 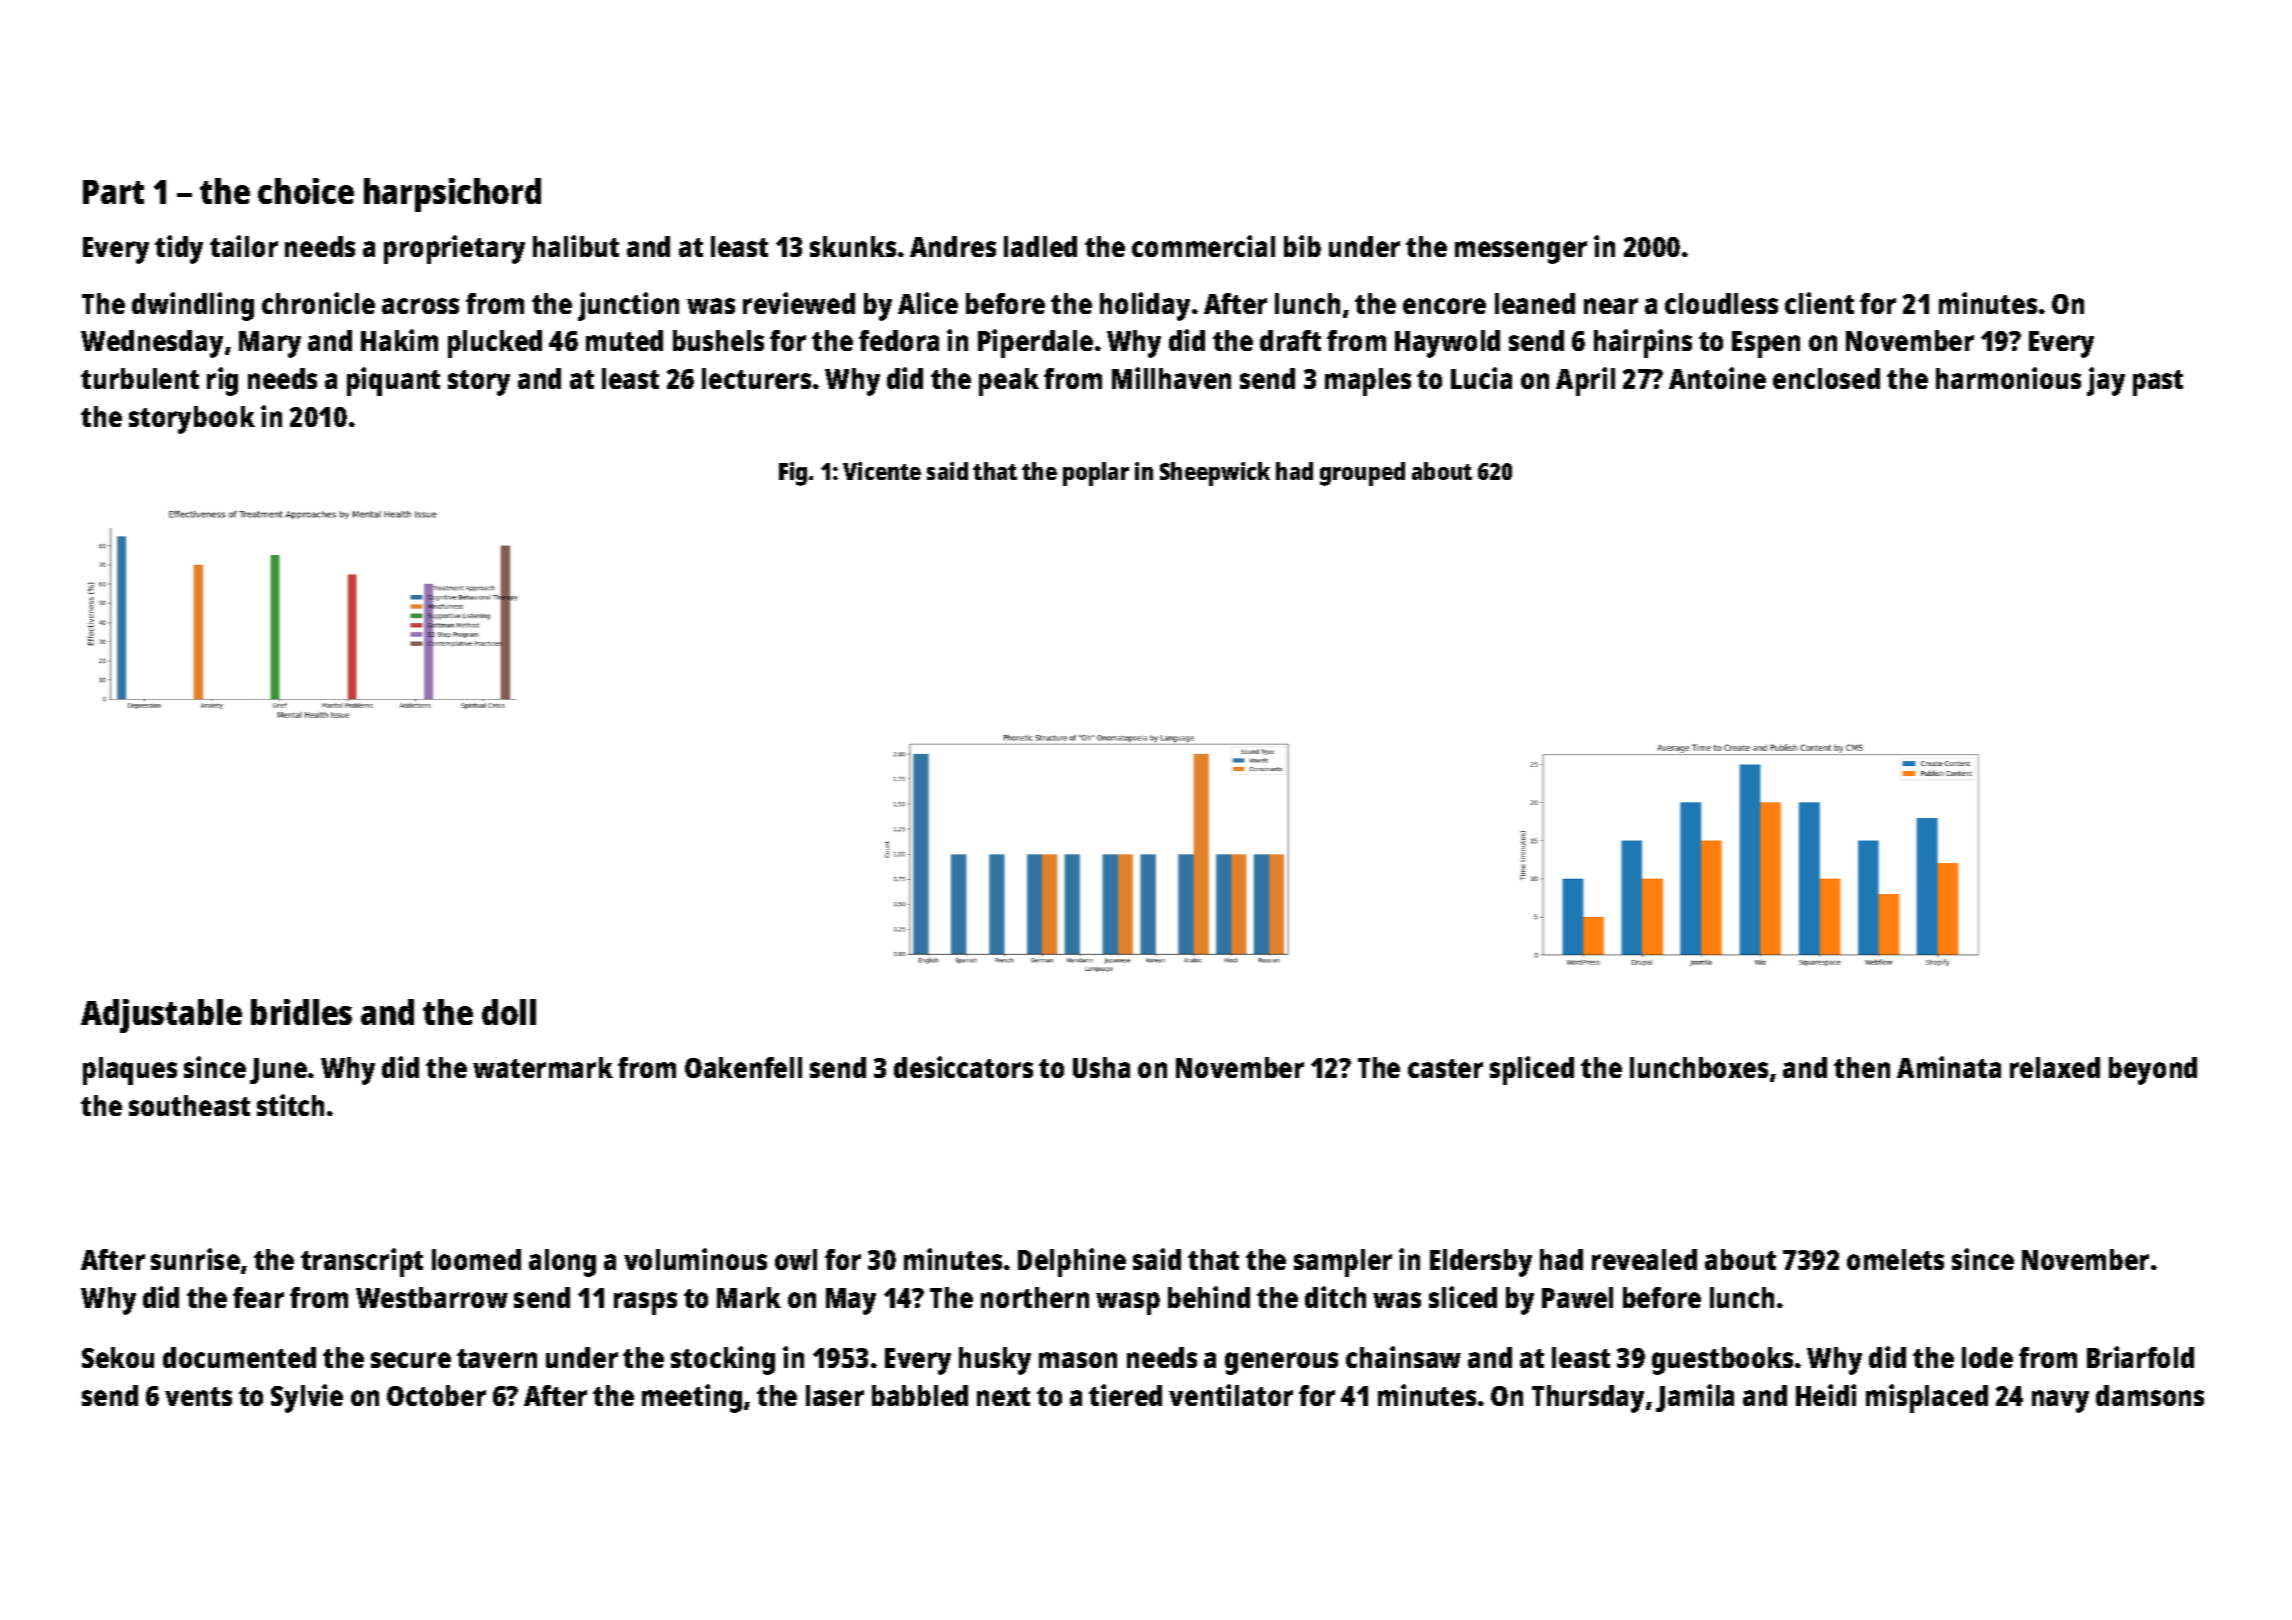 I want to click on southeast, so click(x=189, y=1105).
